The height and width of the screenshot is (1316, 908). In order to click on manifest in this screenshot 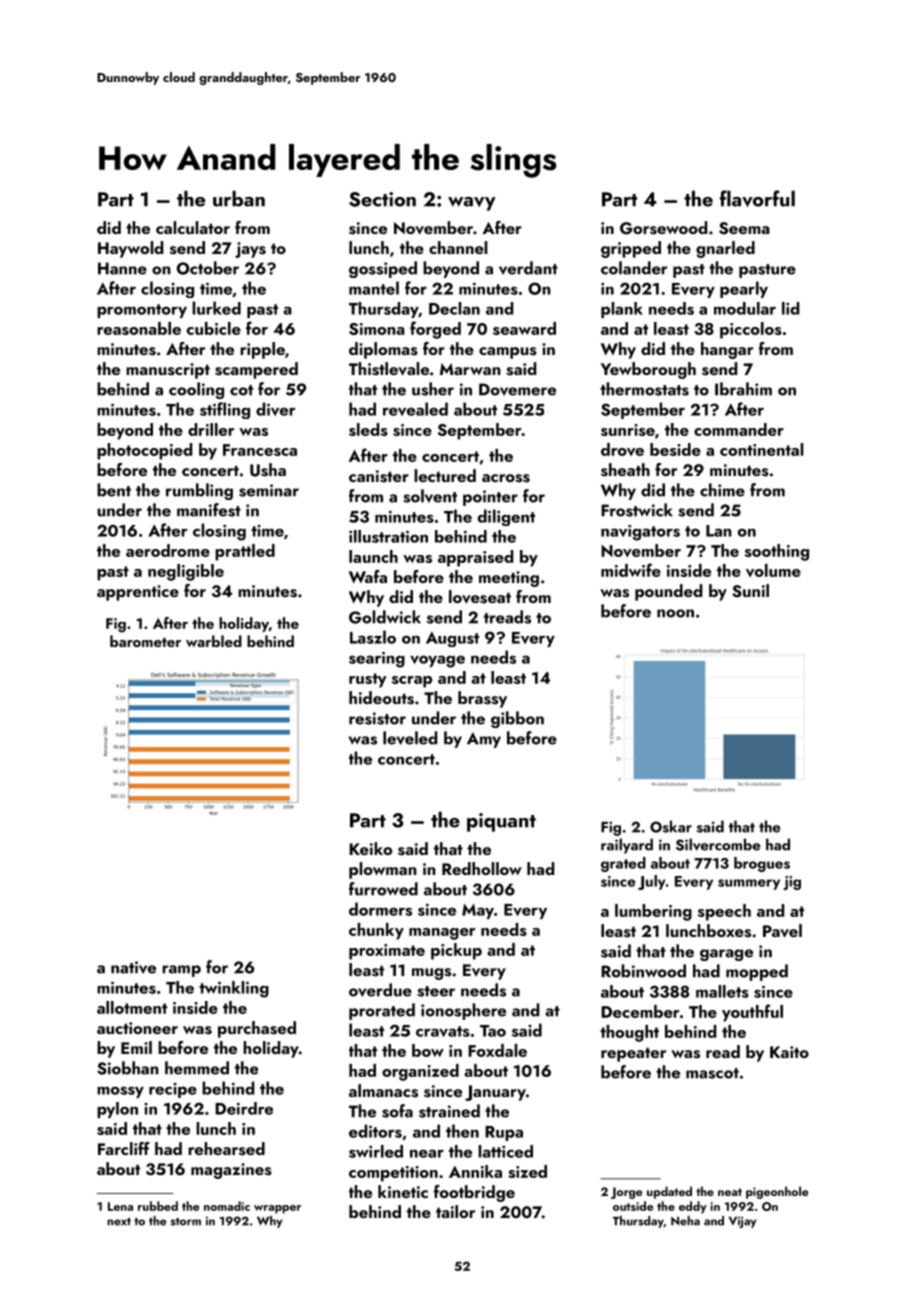, I will do `click(209, 510)`.
